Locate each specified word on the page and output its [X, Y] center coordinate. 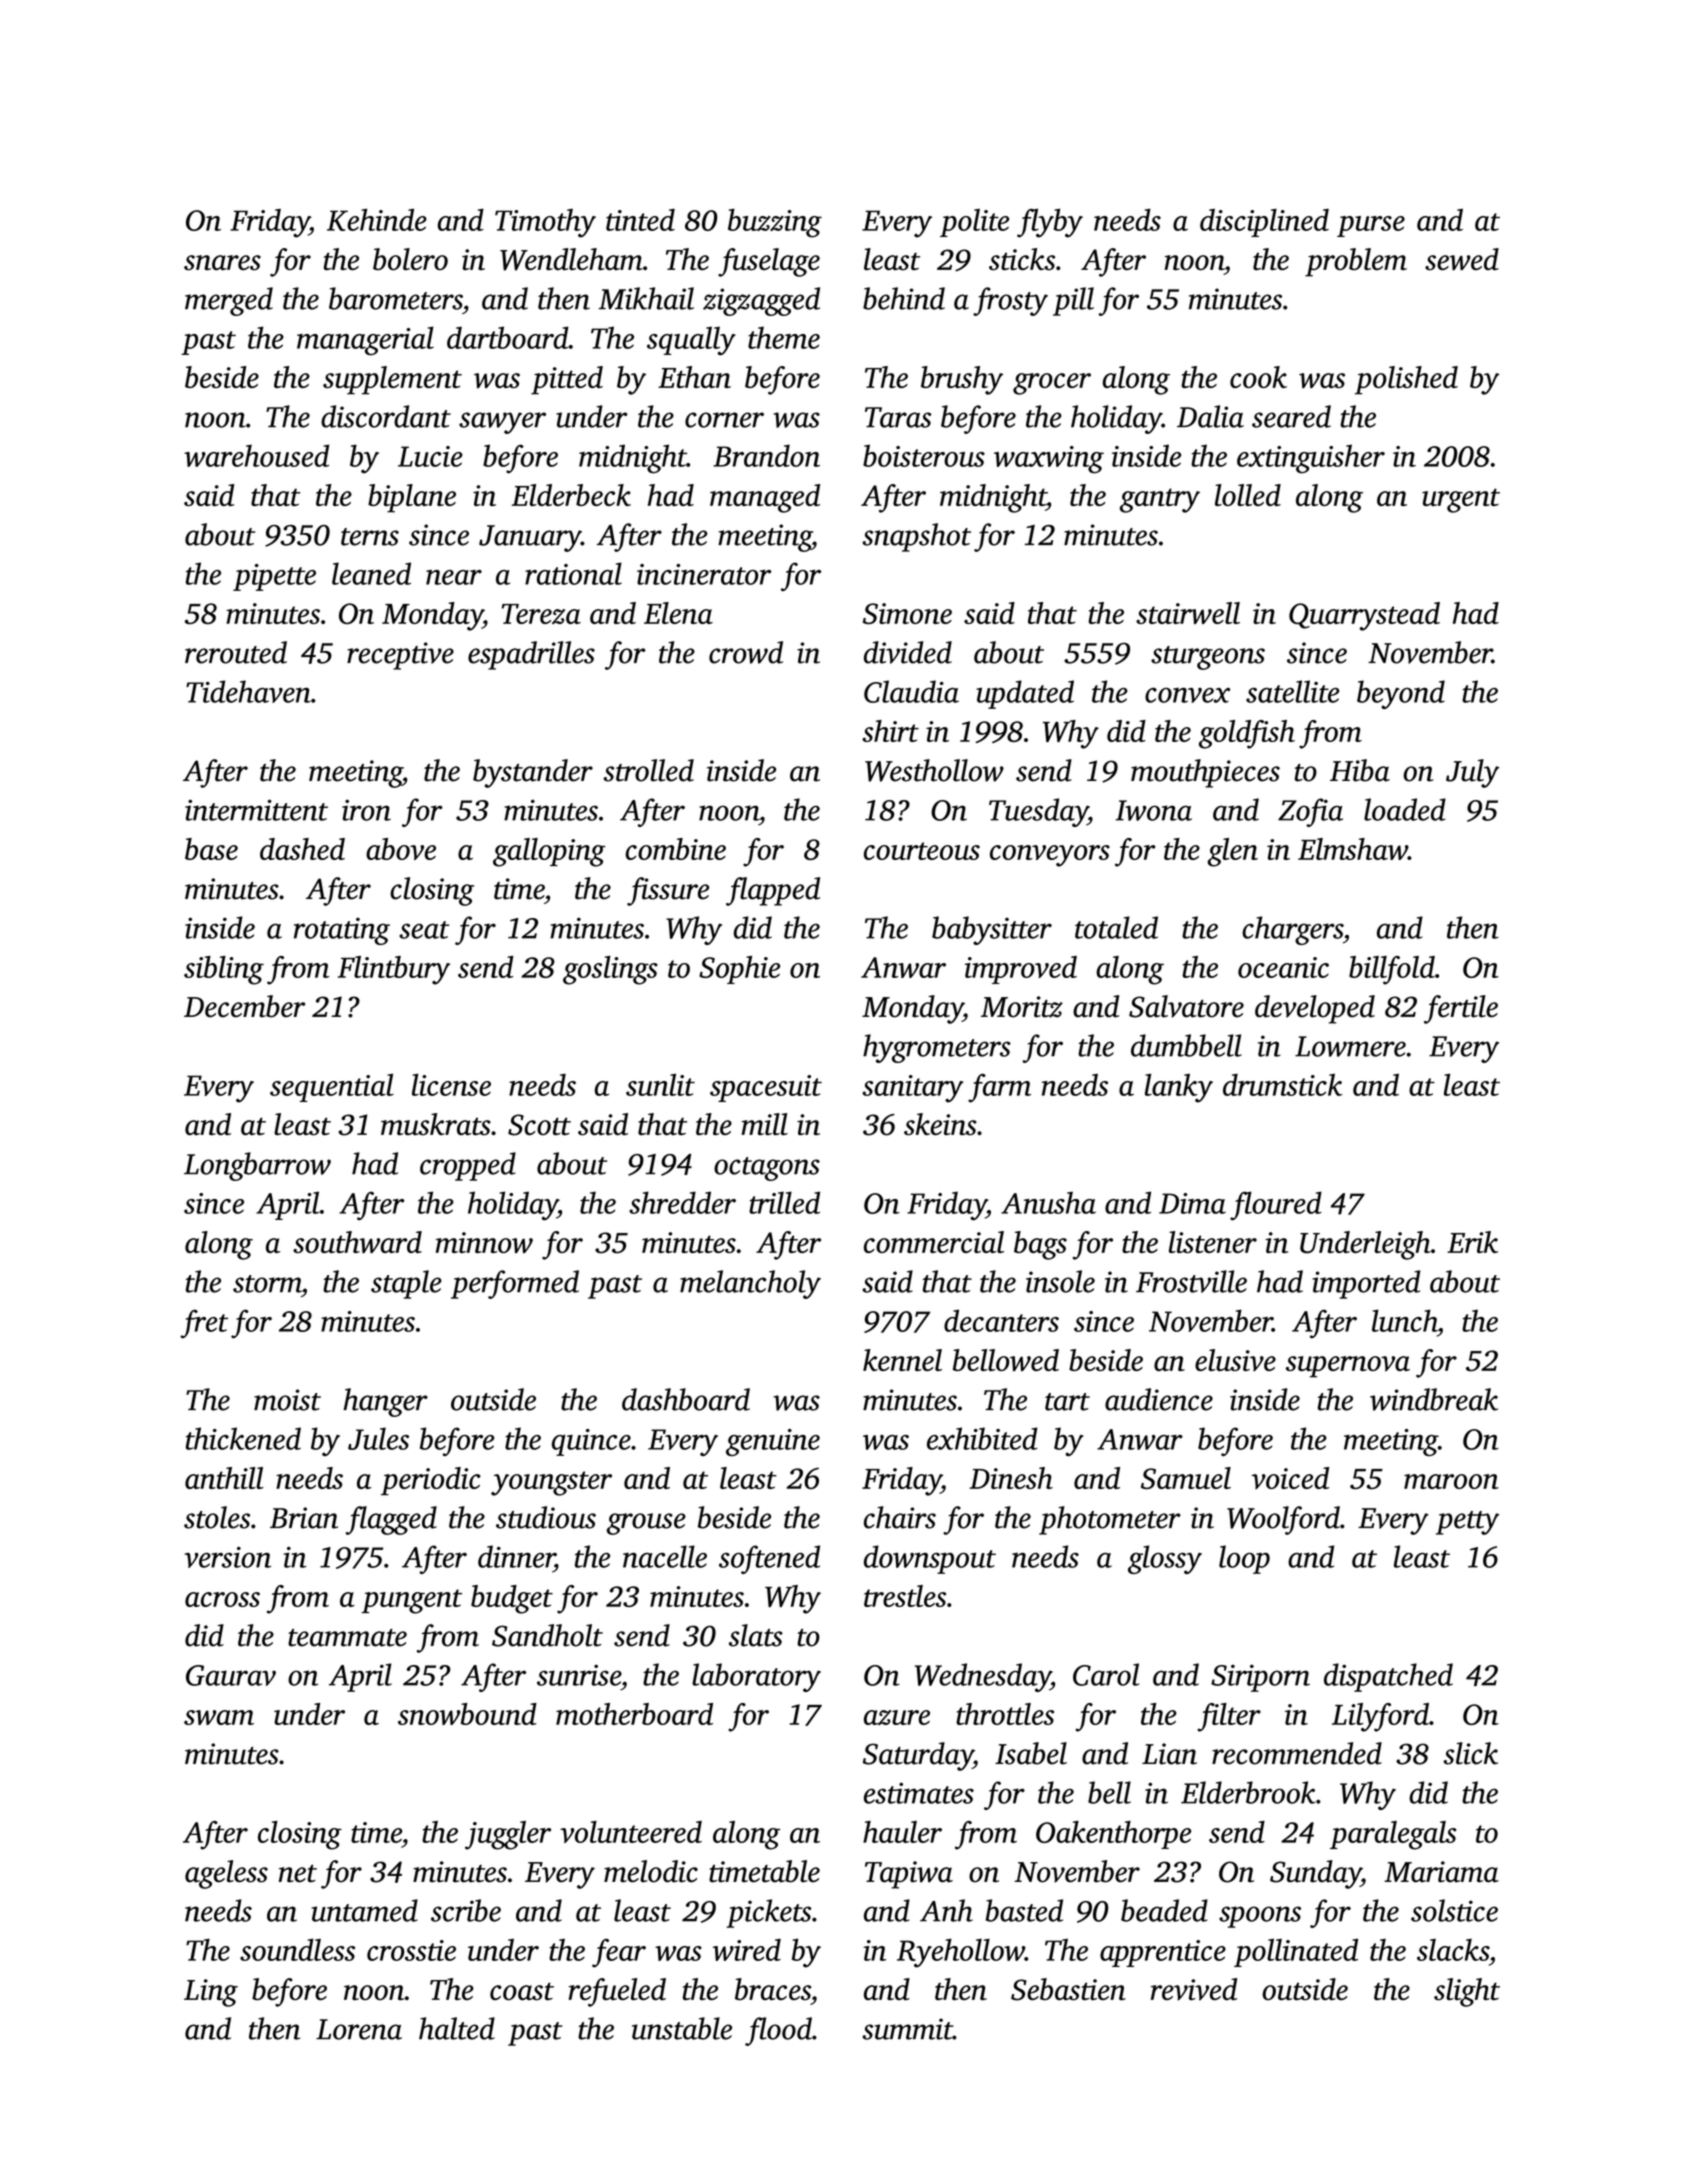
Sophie [739, 970]
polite [974, 223]
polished [1406, 380]
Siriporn [1260, 1678]
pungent [411, 1601]
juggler [508, 1835]
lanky [1179, 1088]
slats [756, 1635]
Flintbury [394, 970]
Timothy [545, 223]
